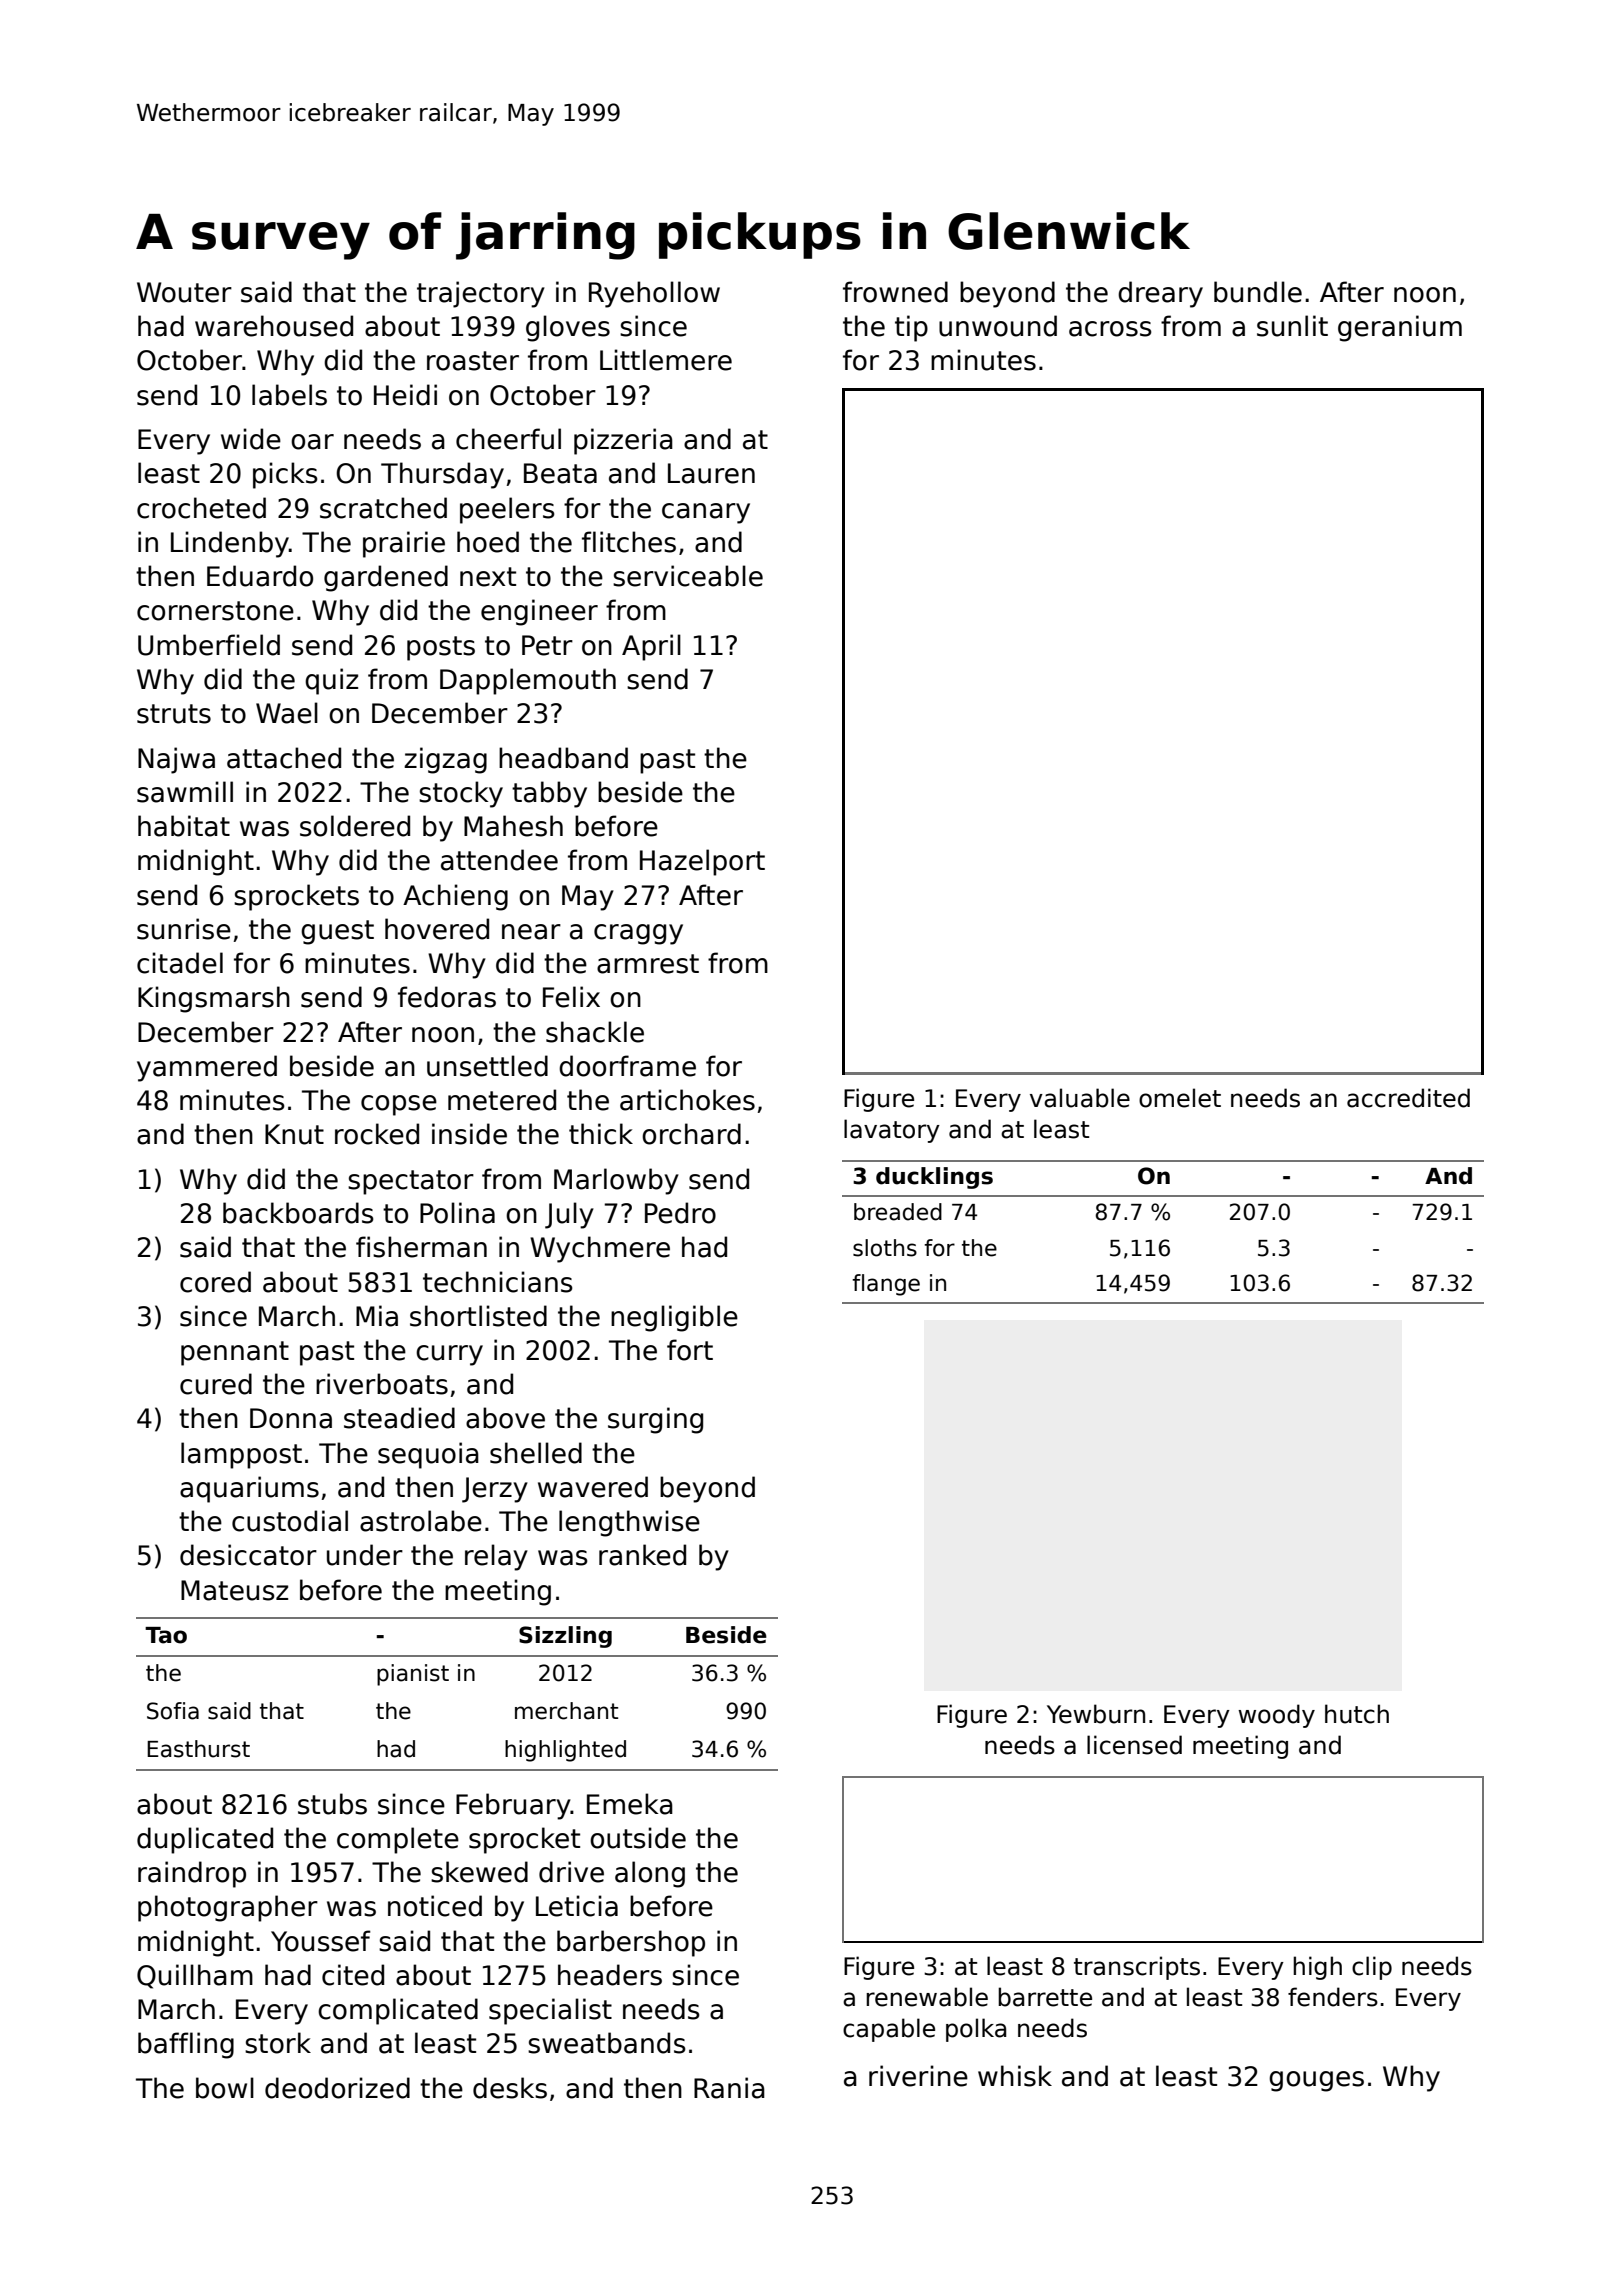  I want to click on valuable, so click(1080, 1098).
